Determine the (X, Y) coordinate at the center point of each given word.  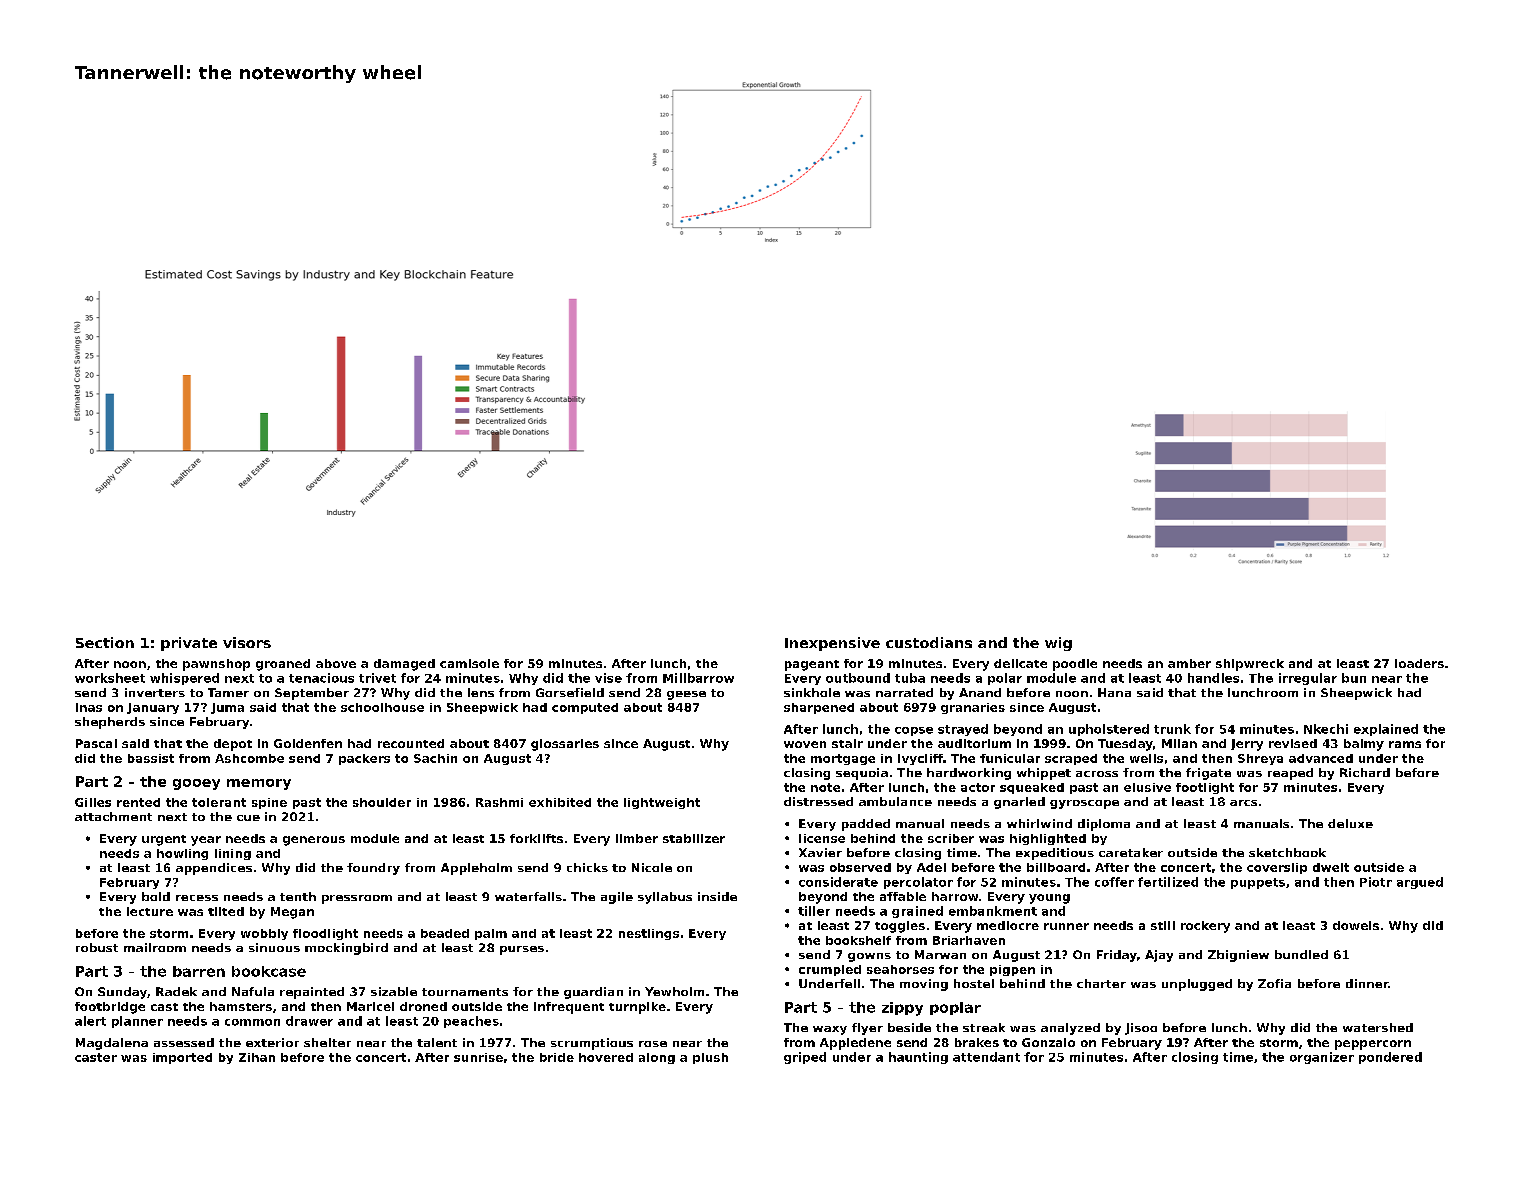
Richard (1365, 772)
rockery (1205, 927)
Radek (176, 991)
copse (914, 731)
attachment (113, 816)
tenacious (321, 678)
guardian (593, 993)
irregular (1308, 679)
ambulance (895, 801)
